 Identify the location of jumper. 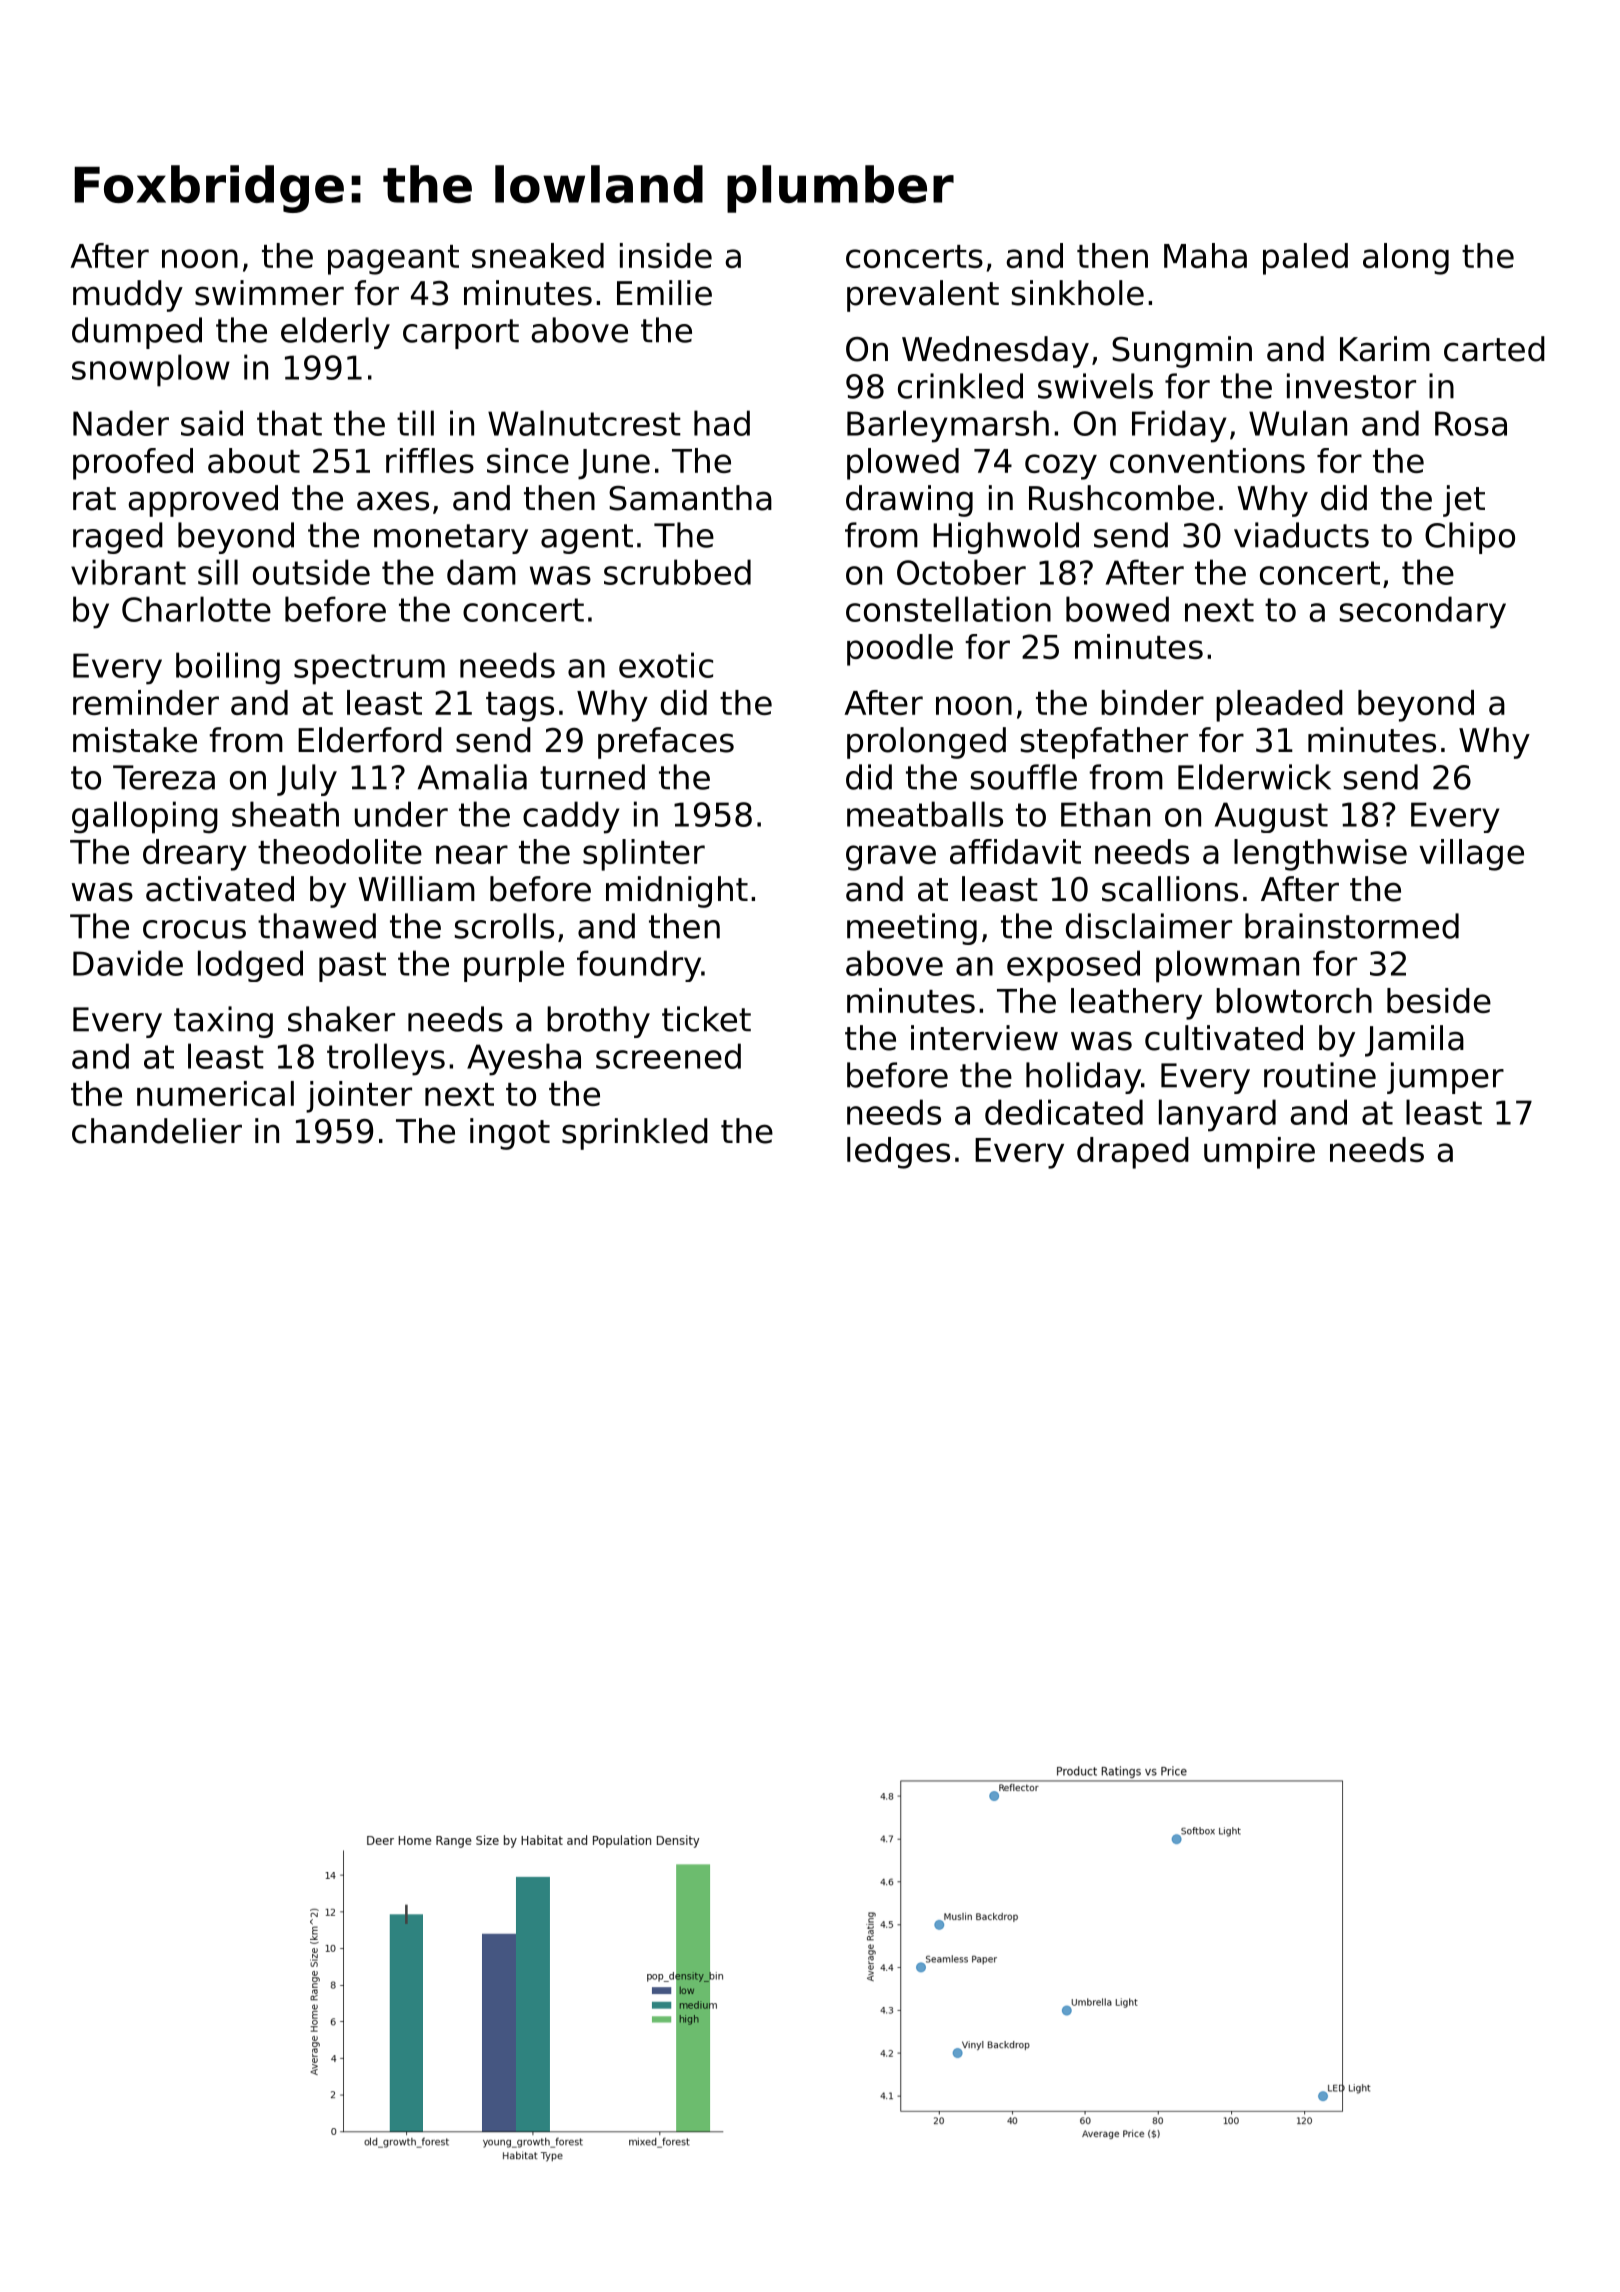
(1445, 1078).
